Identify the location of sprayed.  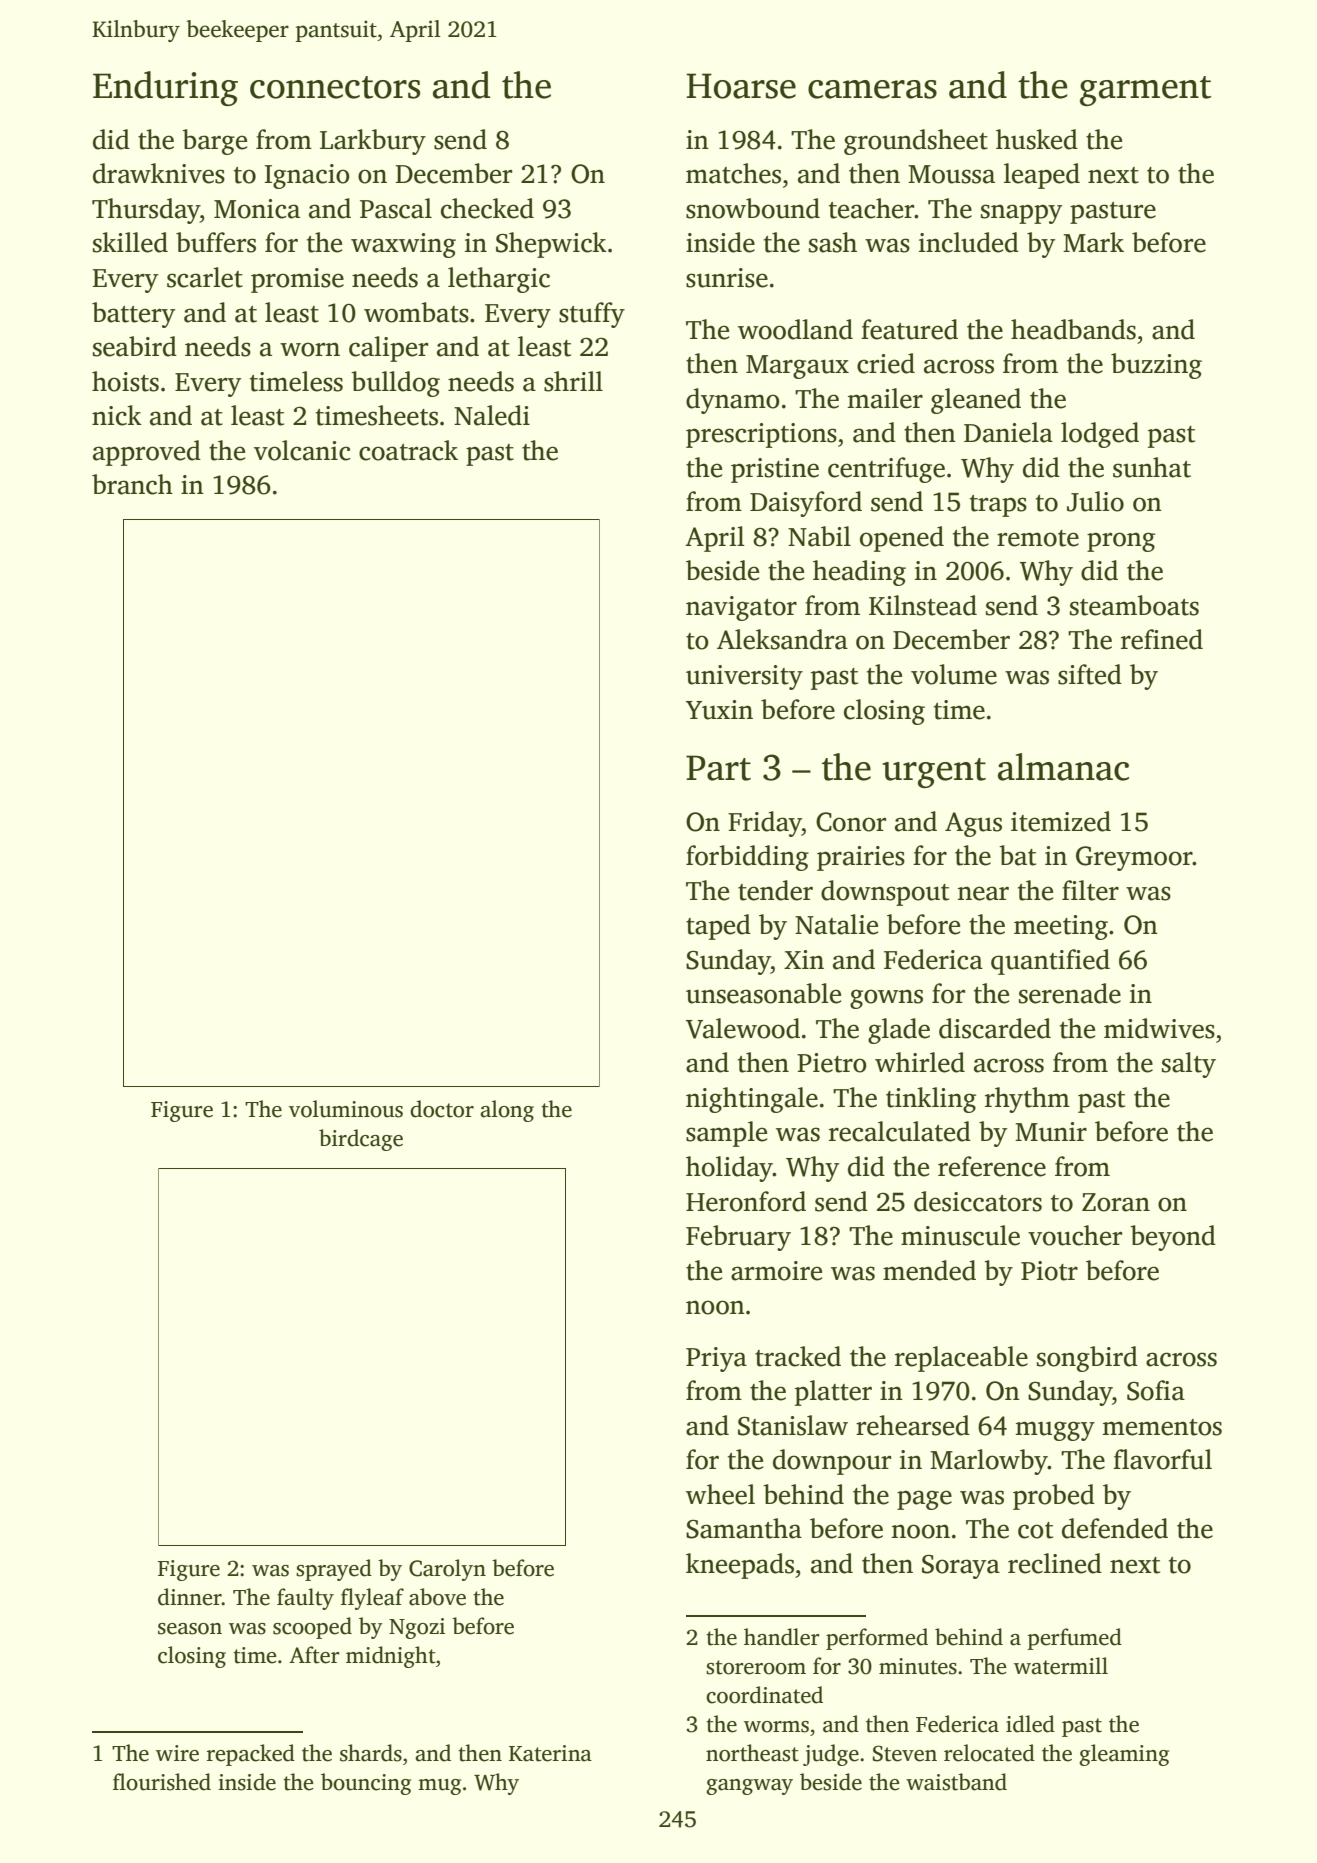
(334, 1570).
